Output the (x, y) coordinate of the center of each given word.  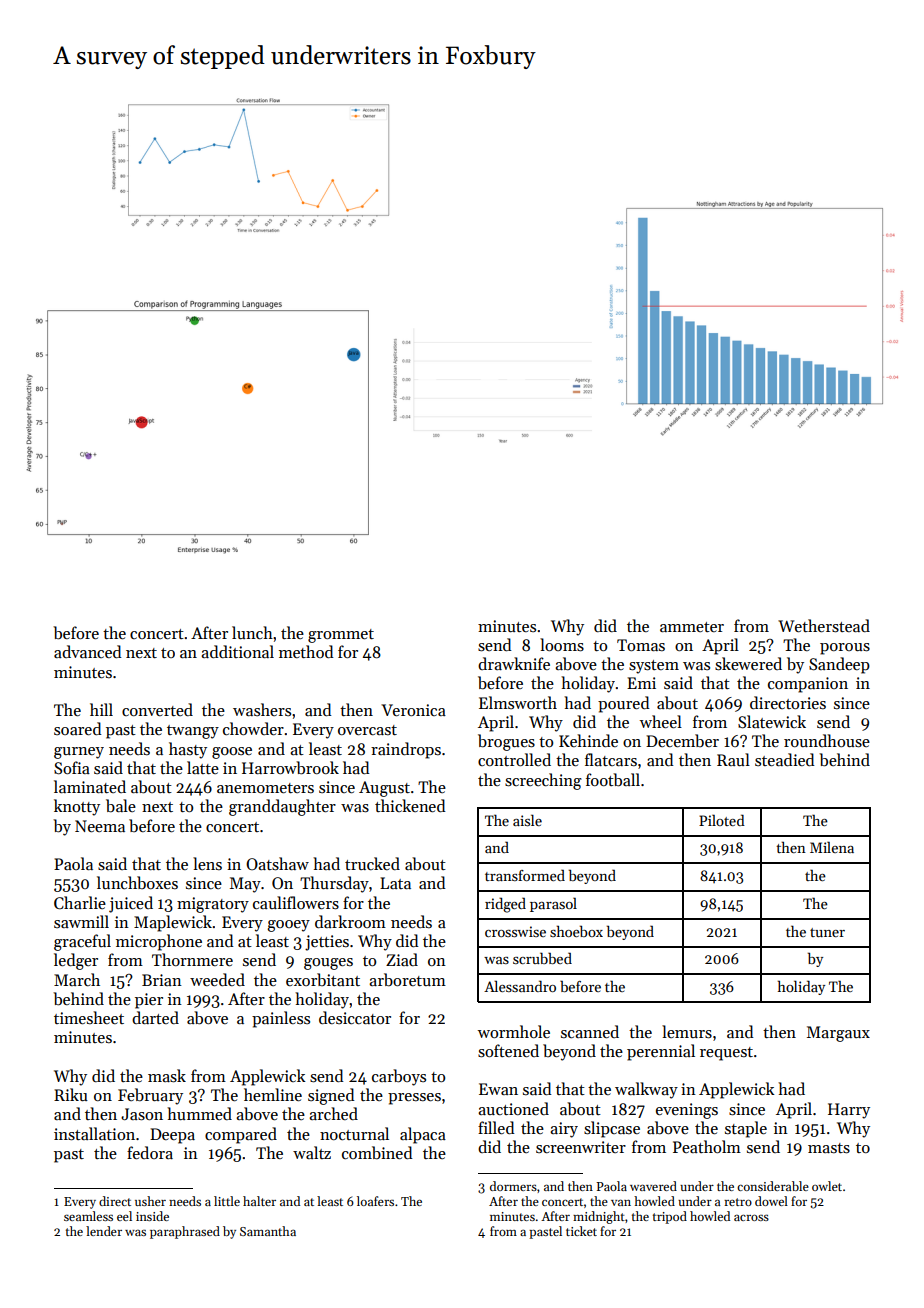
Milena (832, 847)
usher (150, 1201)
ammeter (692, 627)
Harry (849, 1111)
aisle (527, 820)
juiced (131, 904)
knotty (77, 807)
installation (94, 1134)
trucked (372, 863)
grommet (341, 636)
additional (237, 651)
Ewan (498, 1089)
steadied (785, 759)
